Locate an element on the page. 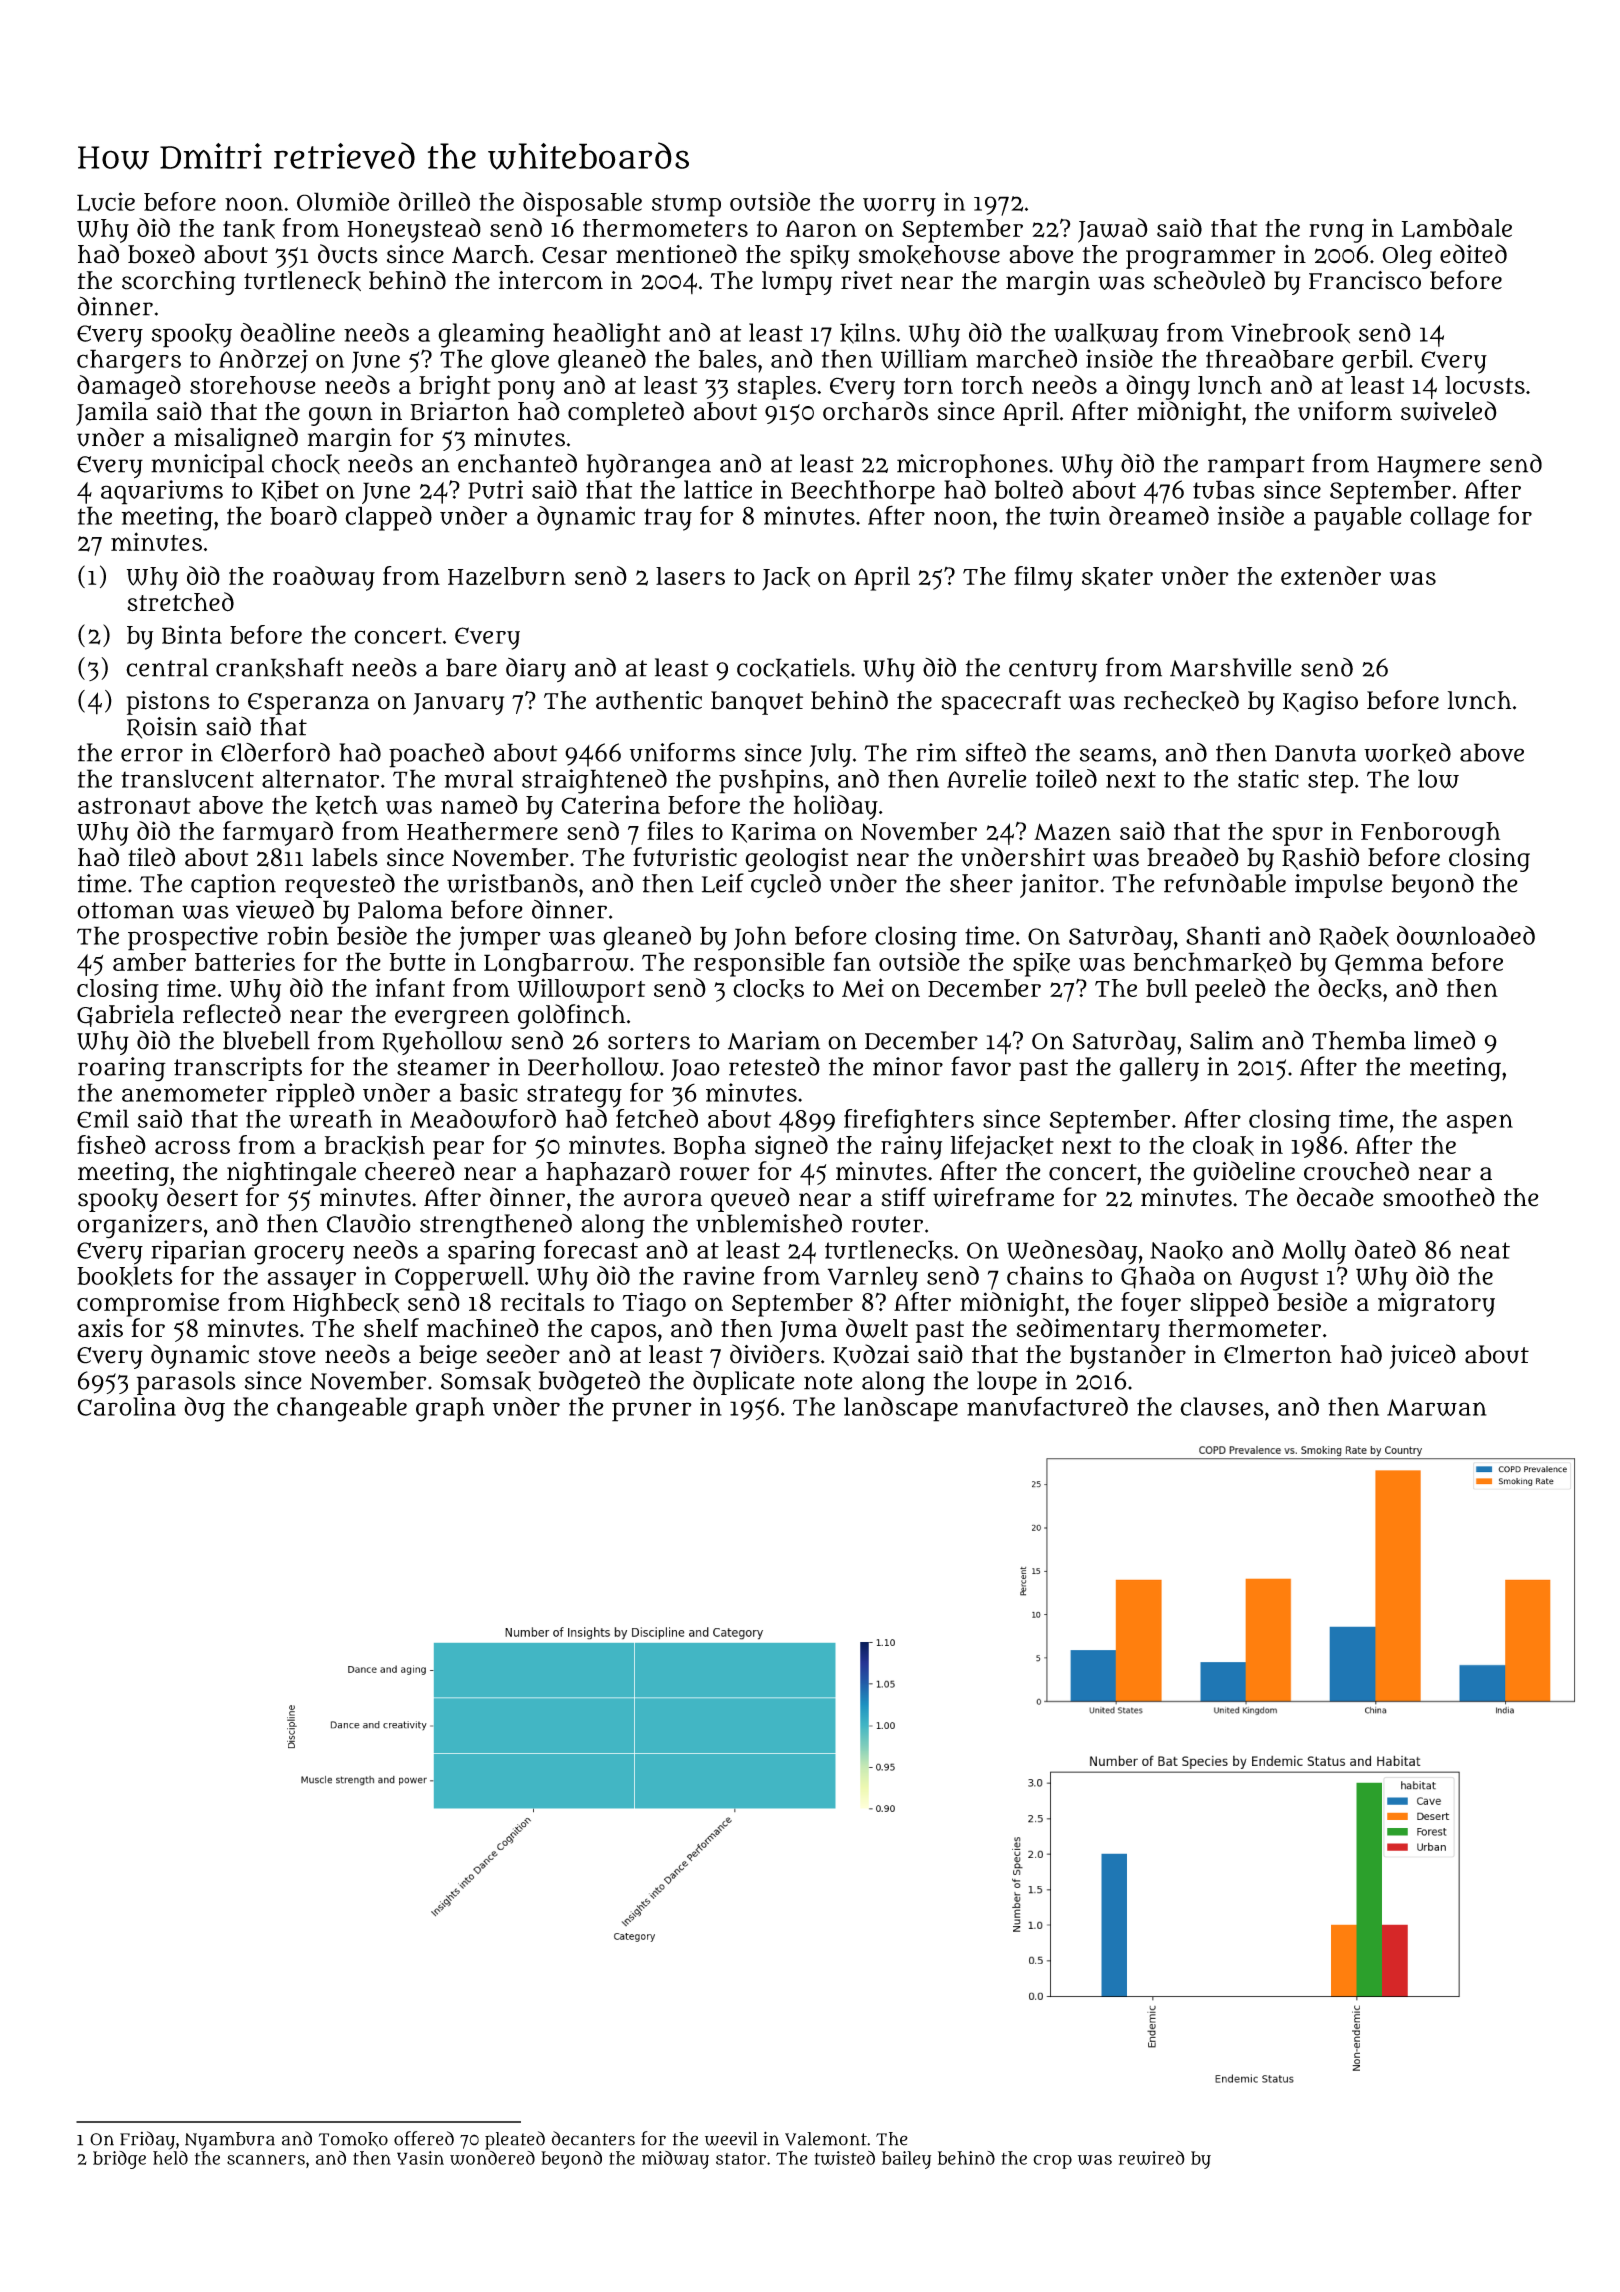  landscape is located at coordinates (901, 1409).
